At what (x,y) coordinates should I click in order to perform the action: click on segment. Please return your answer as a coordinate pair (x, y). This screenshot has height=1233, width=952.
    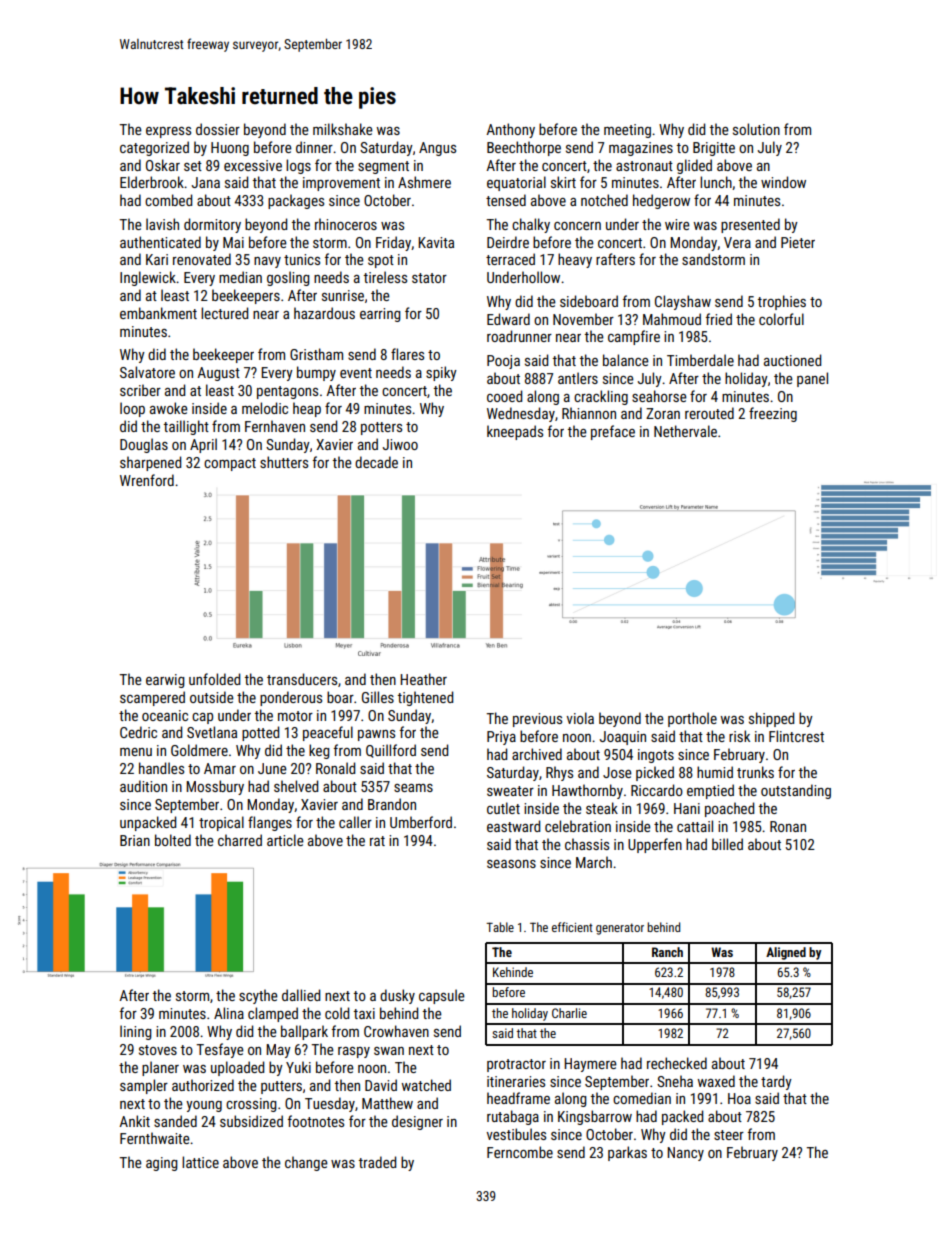
    Looking at the image, I should click on (383, 167).
